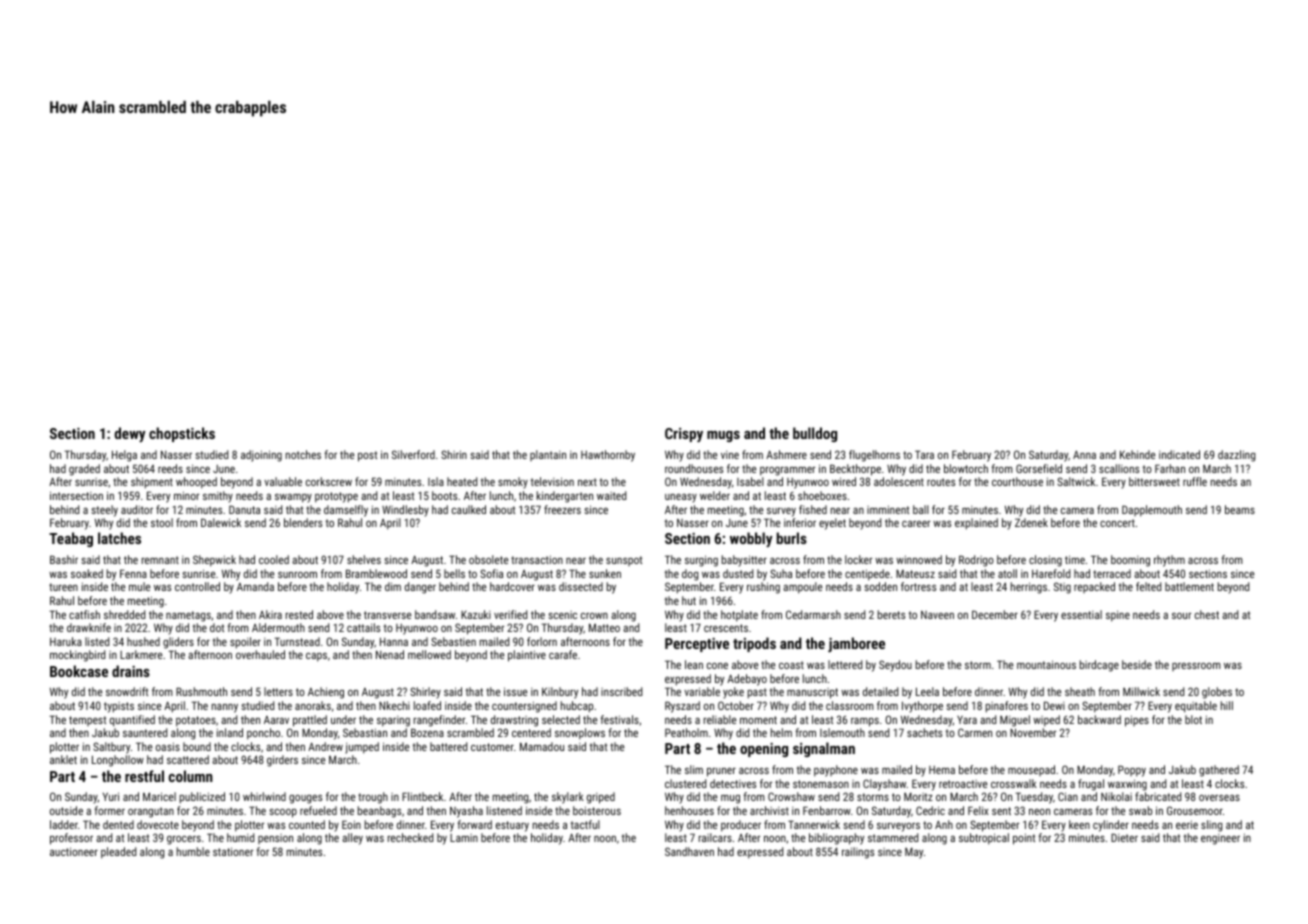 This image has height=924, width=1308. What do you see at coordinates (995, 614) in the image?
I see `December` at bounding box center [995, 614].
